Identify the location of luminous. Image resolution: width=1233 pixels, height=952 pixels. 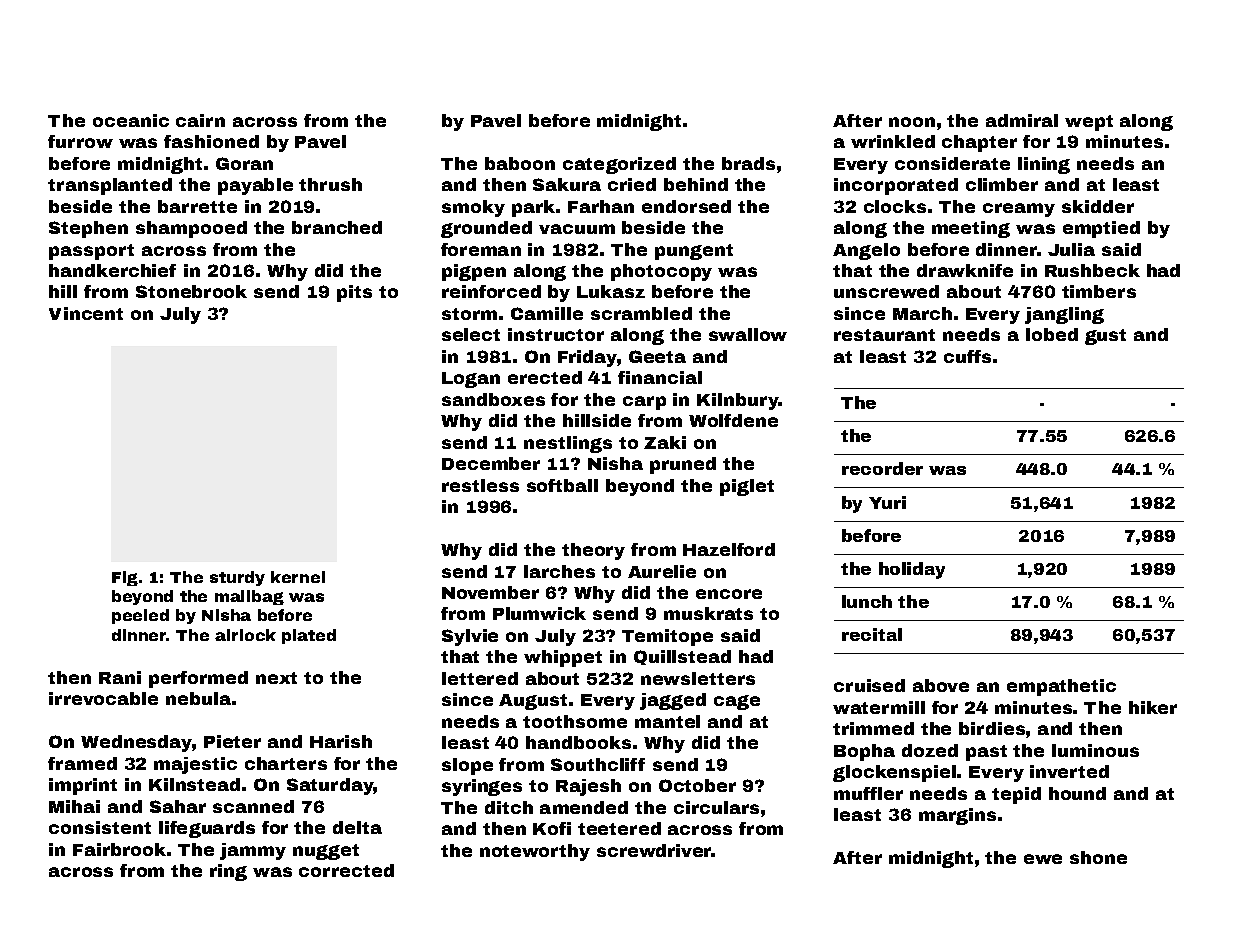
(1095, 750).
